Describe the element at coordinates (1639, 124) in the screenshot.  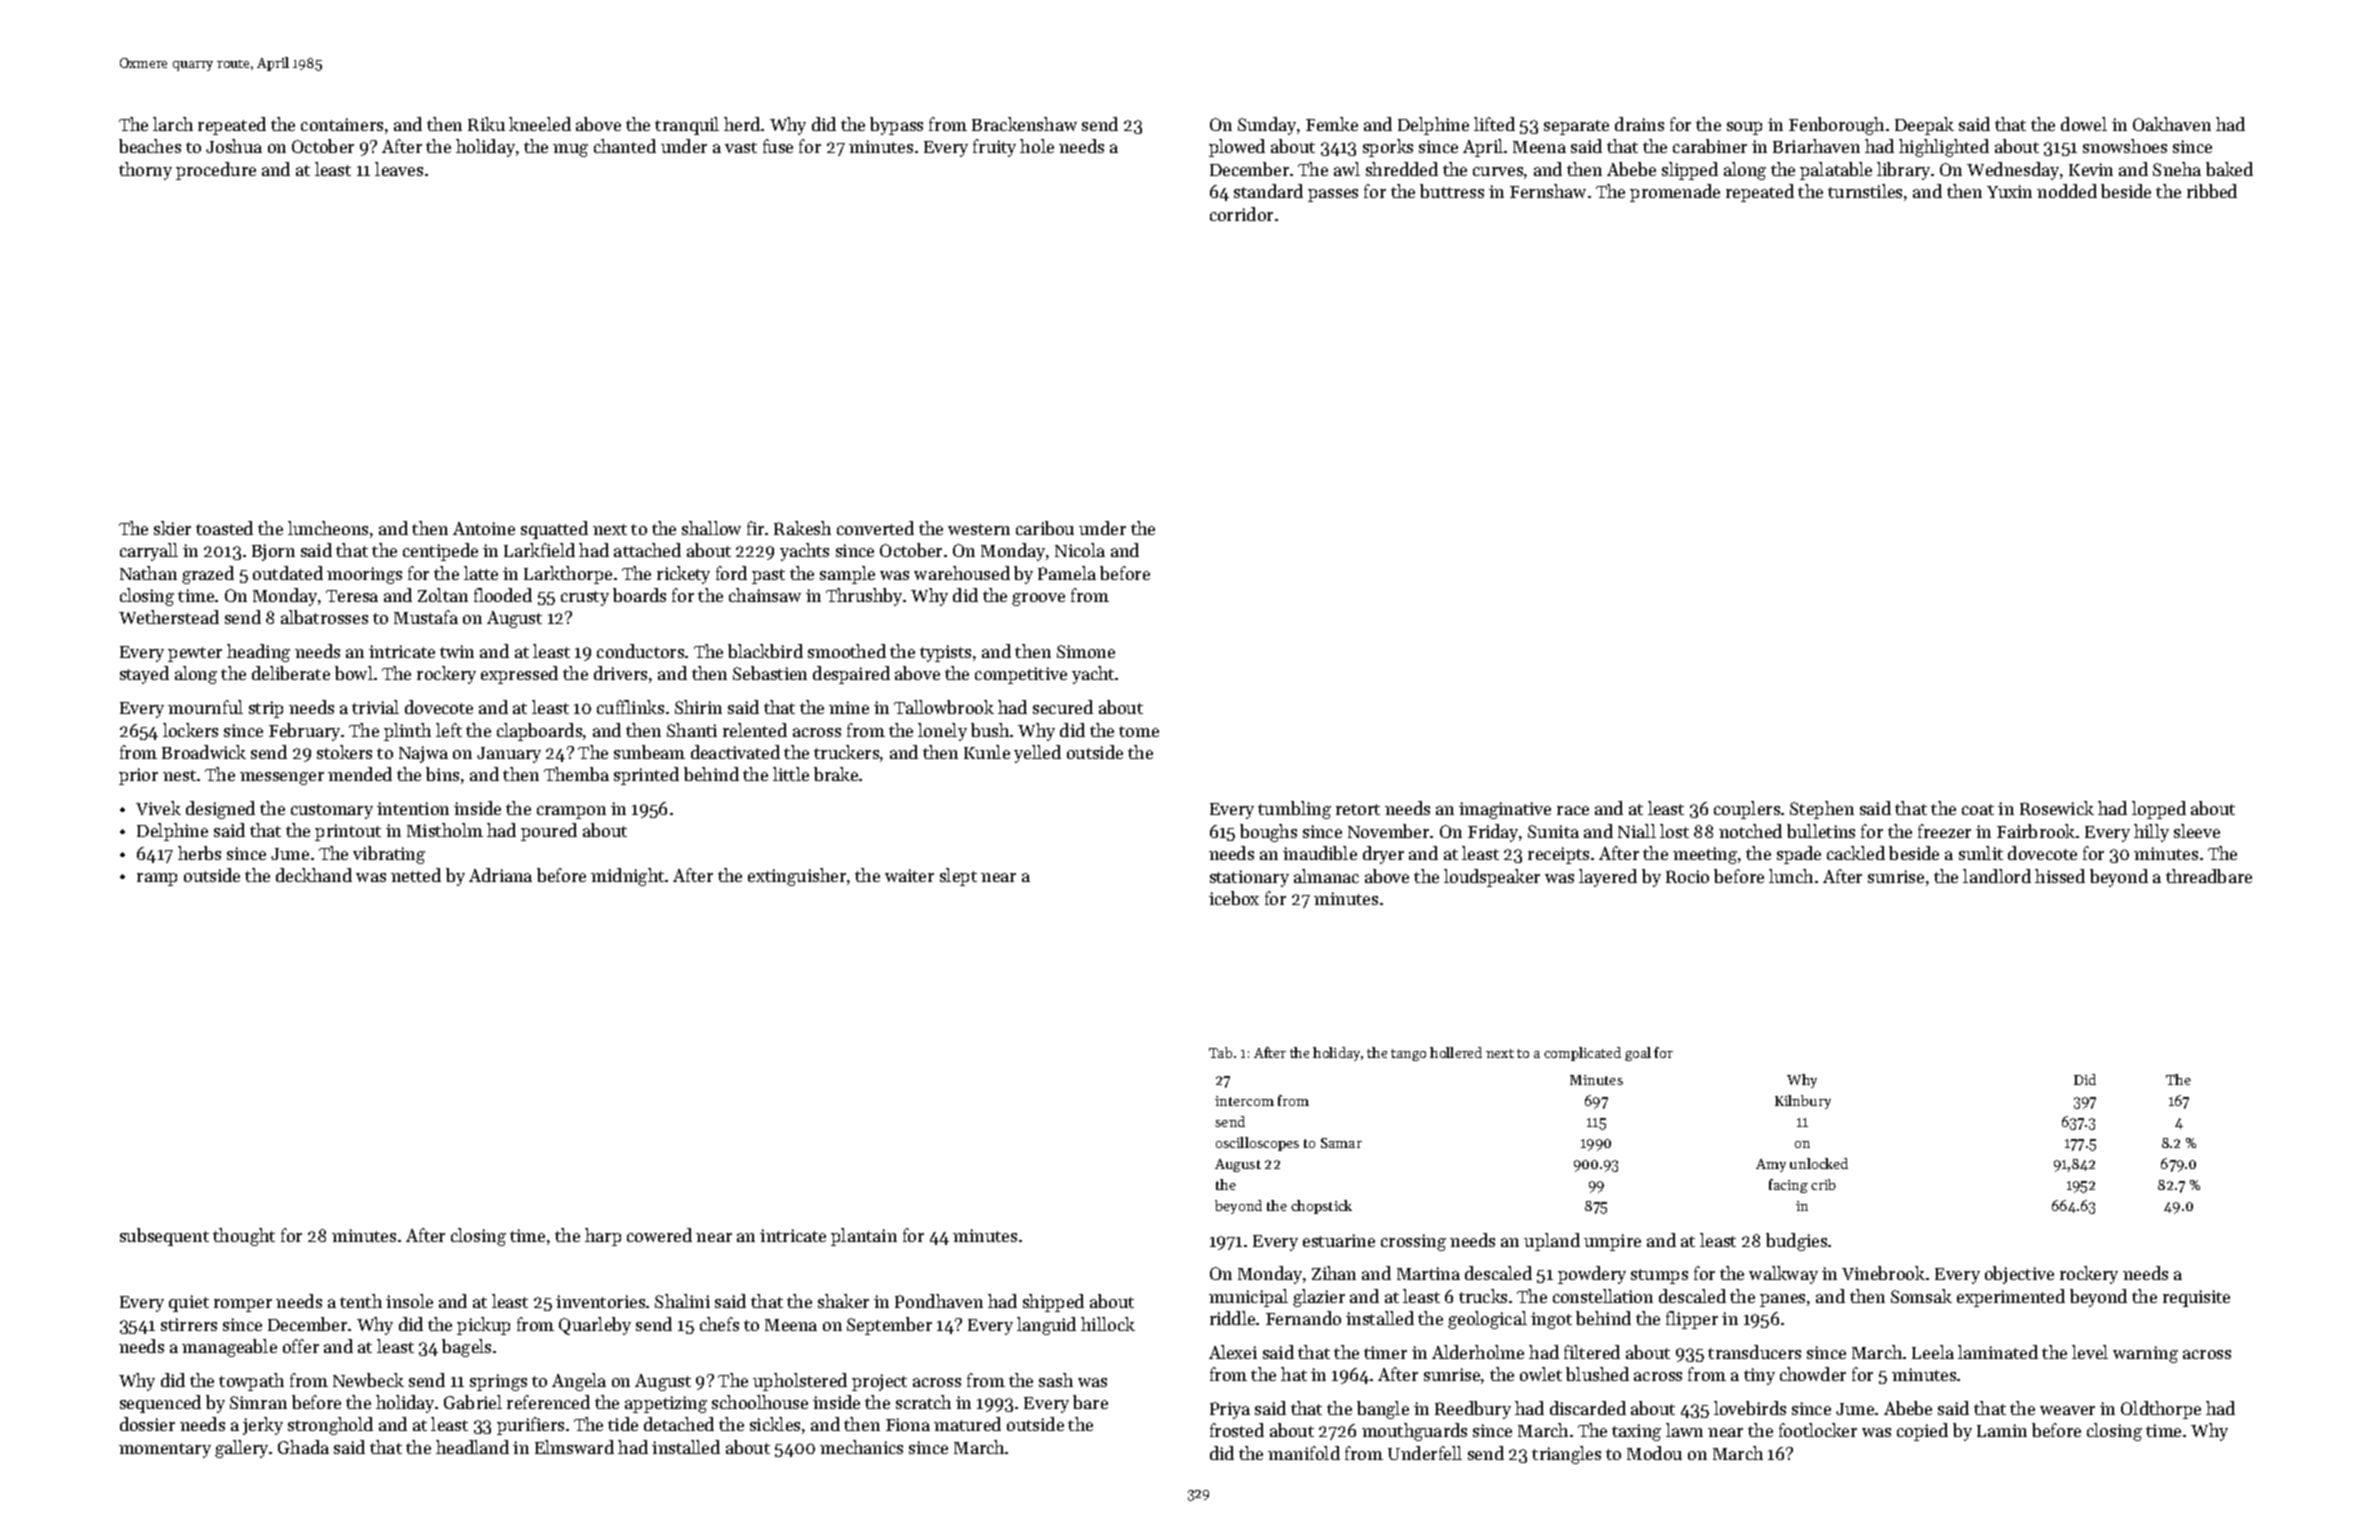
I see `drains` at that location.
